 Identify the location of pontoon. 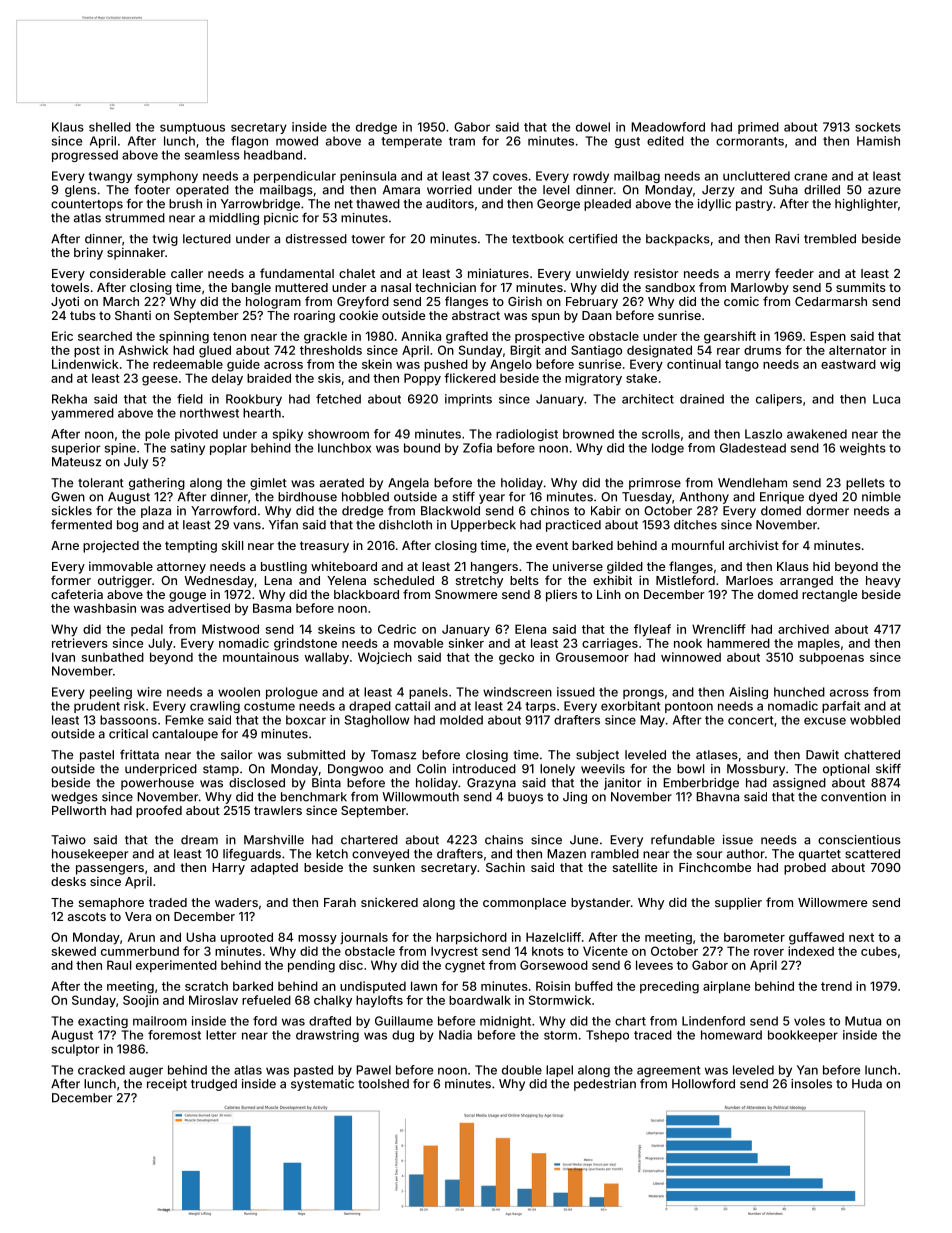
(689, 707).
